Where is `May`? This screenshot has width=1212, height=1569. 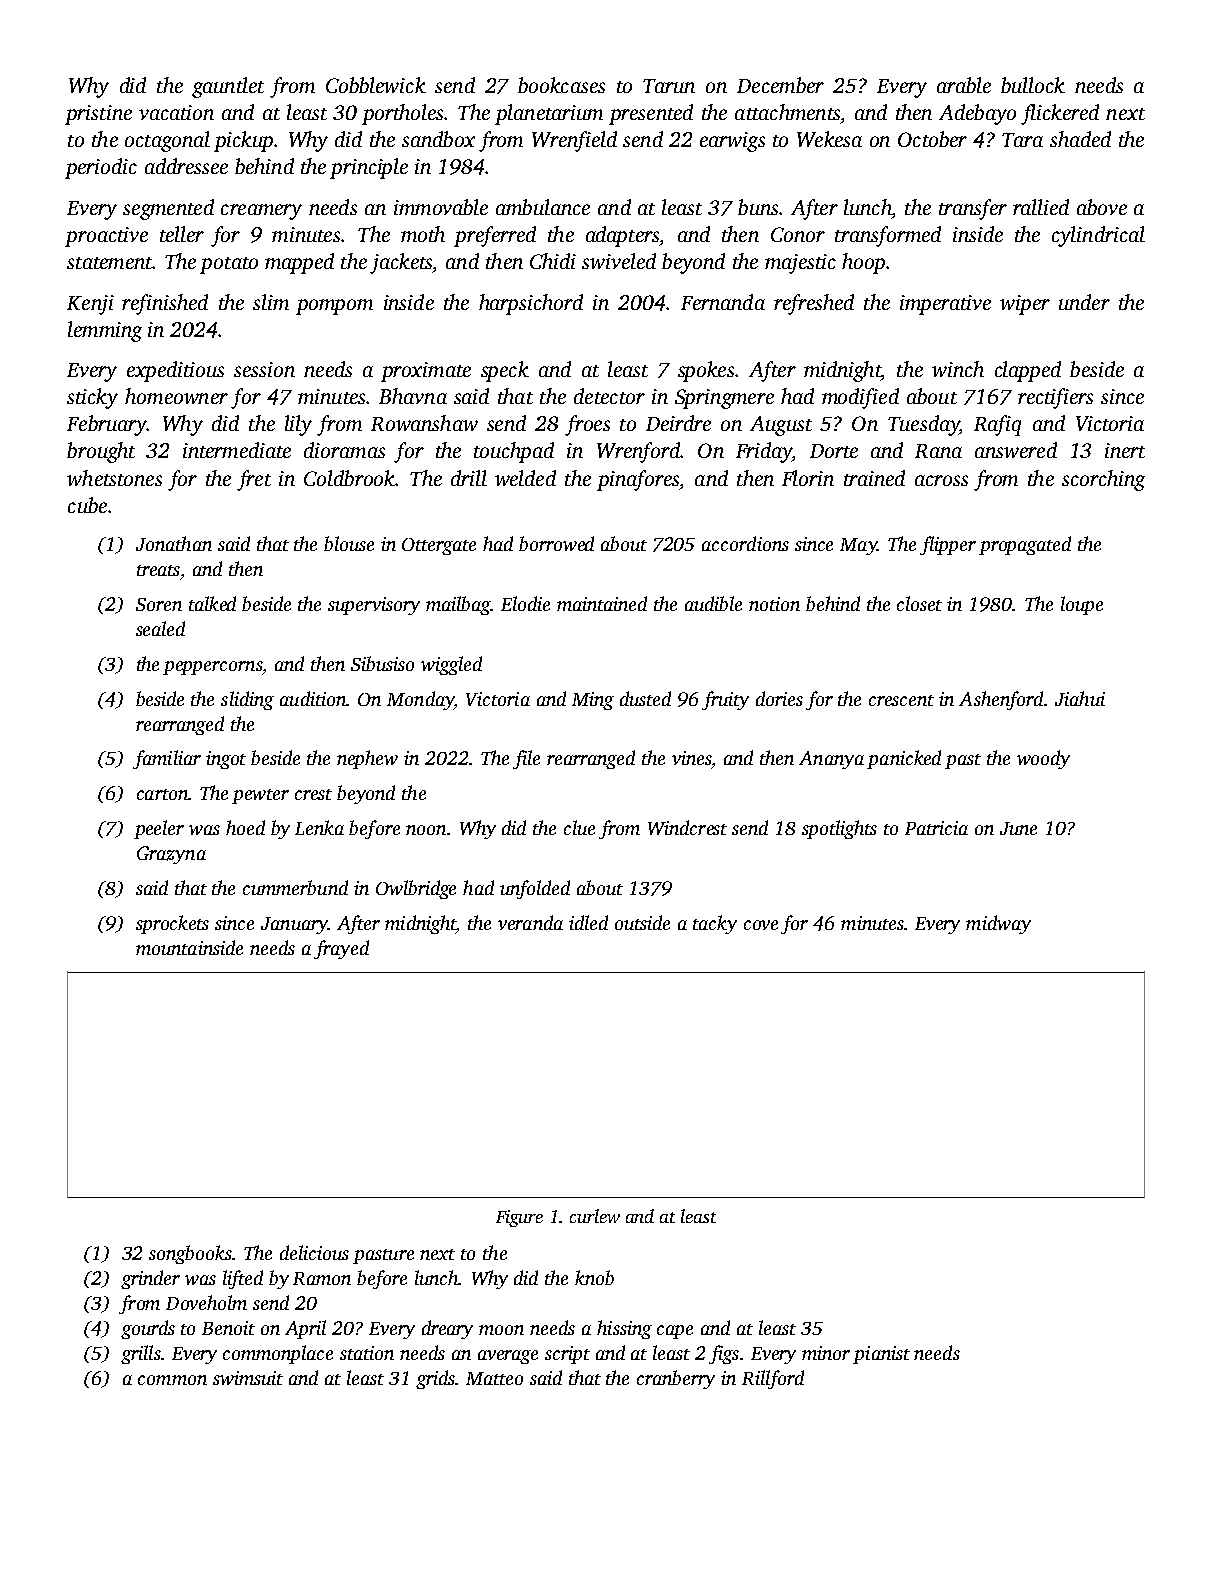
May is located at coordinates (858, 546).
